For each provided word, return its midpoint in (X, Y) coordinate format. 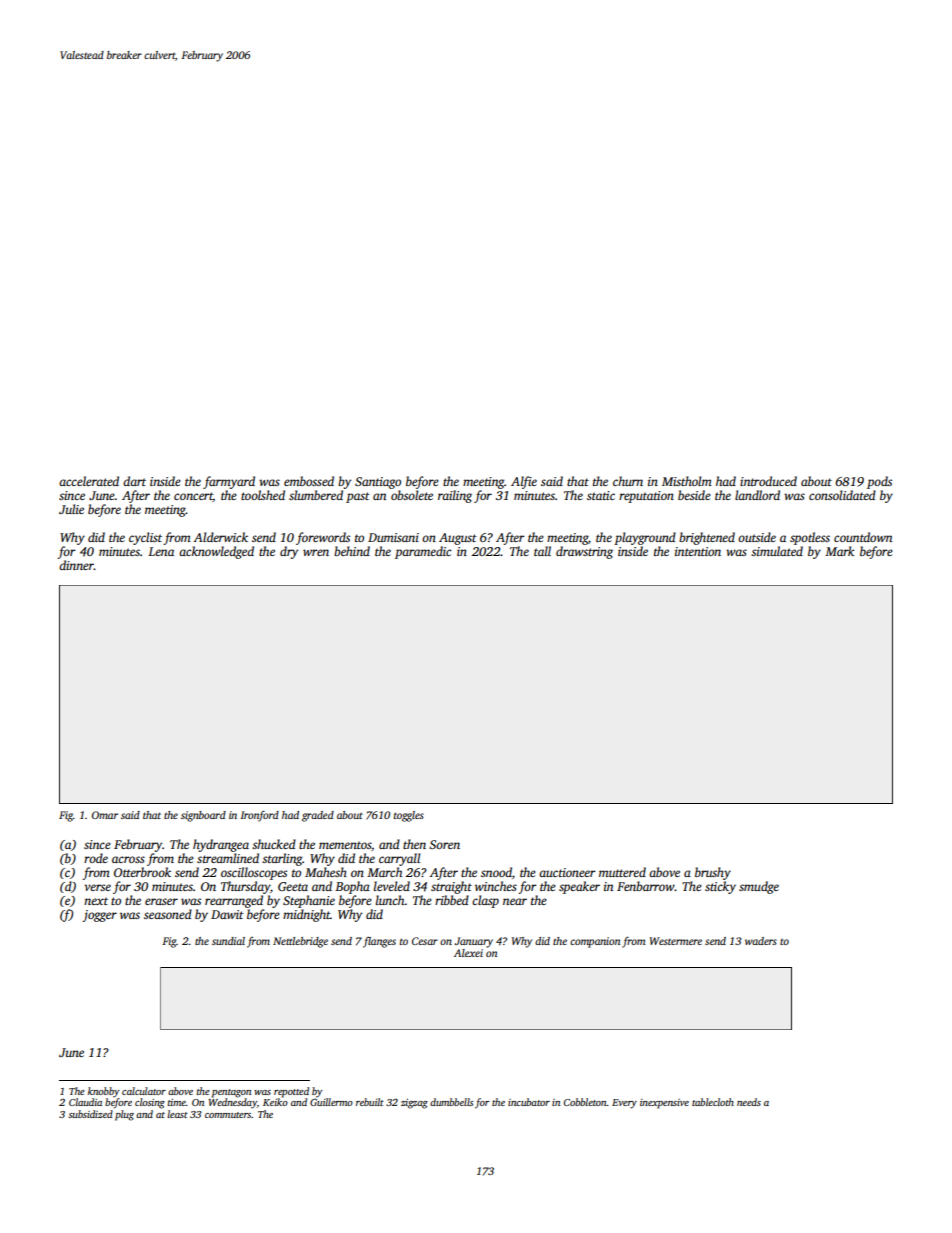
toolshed (263, 495)
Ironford (259, 816)
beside (694, 495)
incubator (529, 1102)
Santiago (378, 483)
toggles (409, 816)
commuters (228, 1115)
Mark (839, 551)
